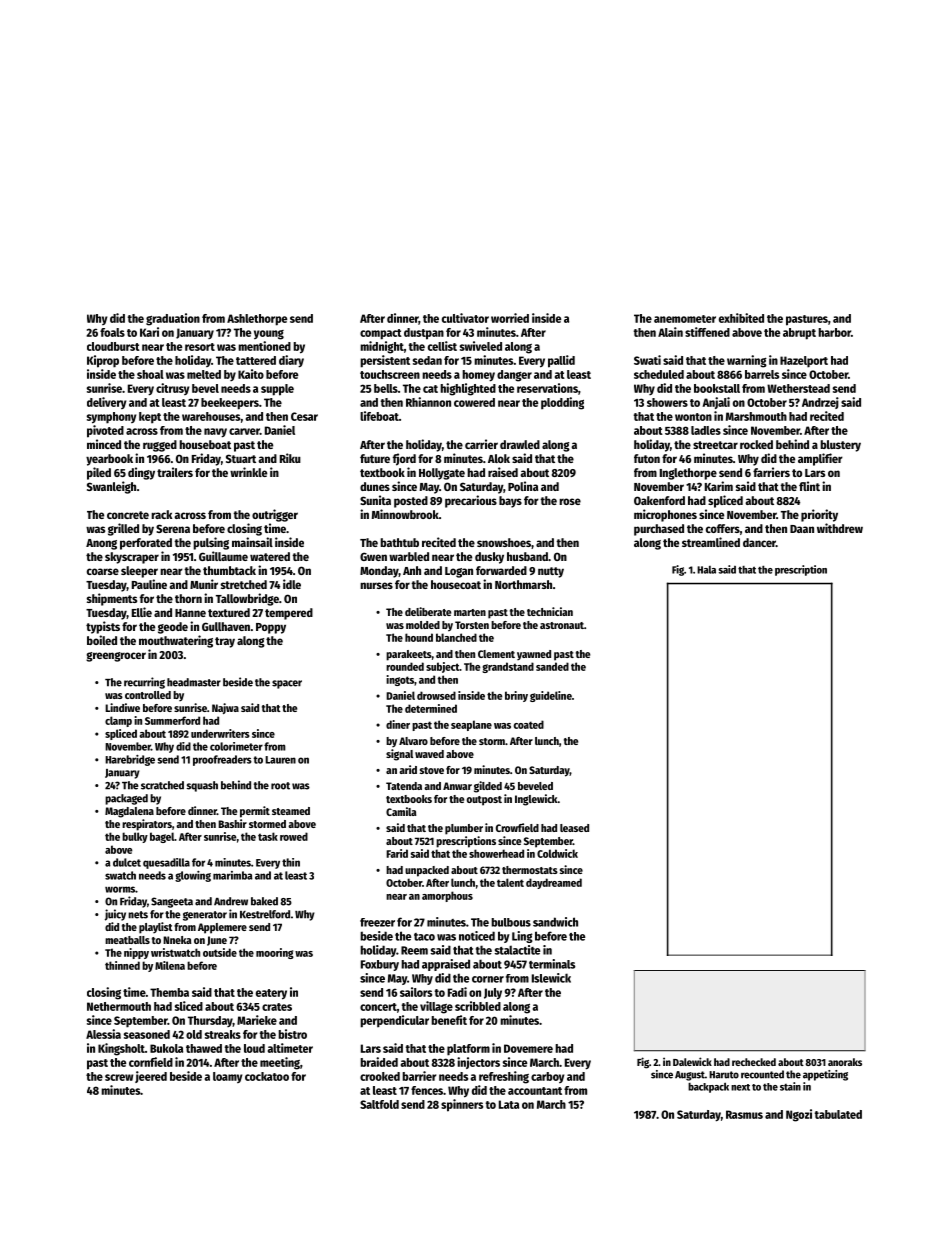  Describe the element at coordinates (706, 570) in the image. I see `Hala` at that location.
